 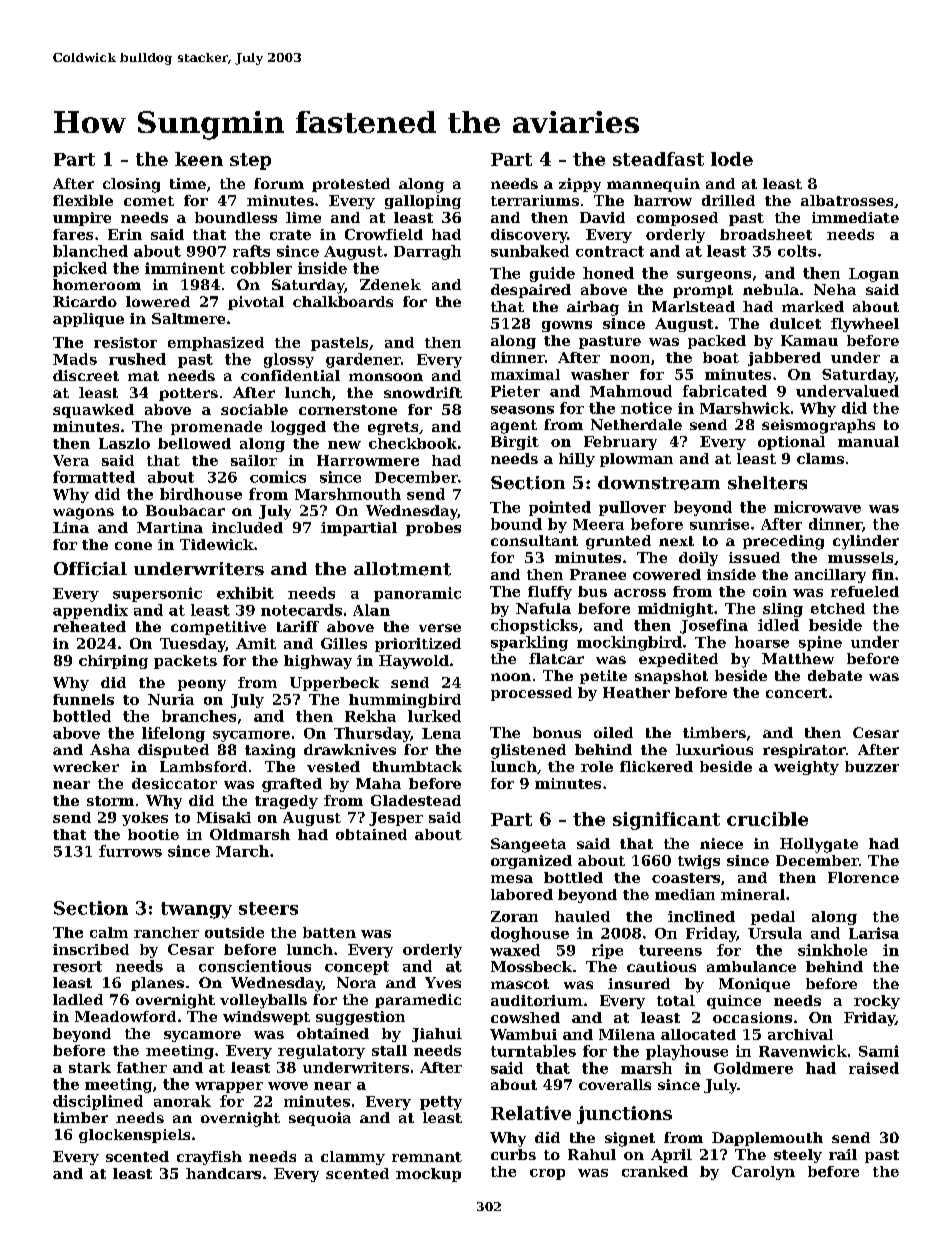 I want to click on Birgit, so click(x=515, y=443).
